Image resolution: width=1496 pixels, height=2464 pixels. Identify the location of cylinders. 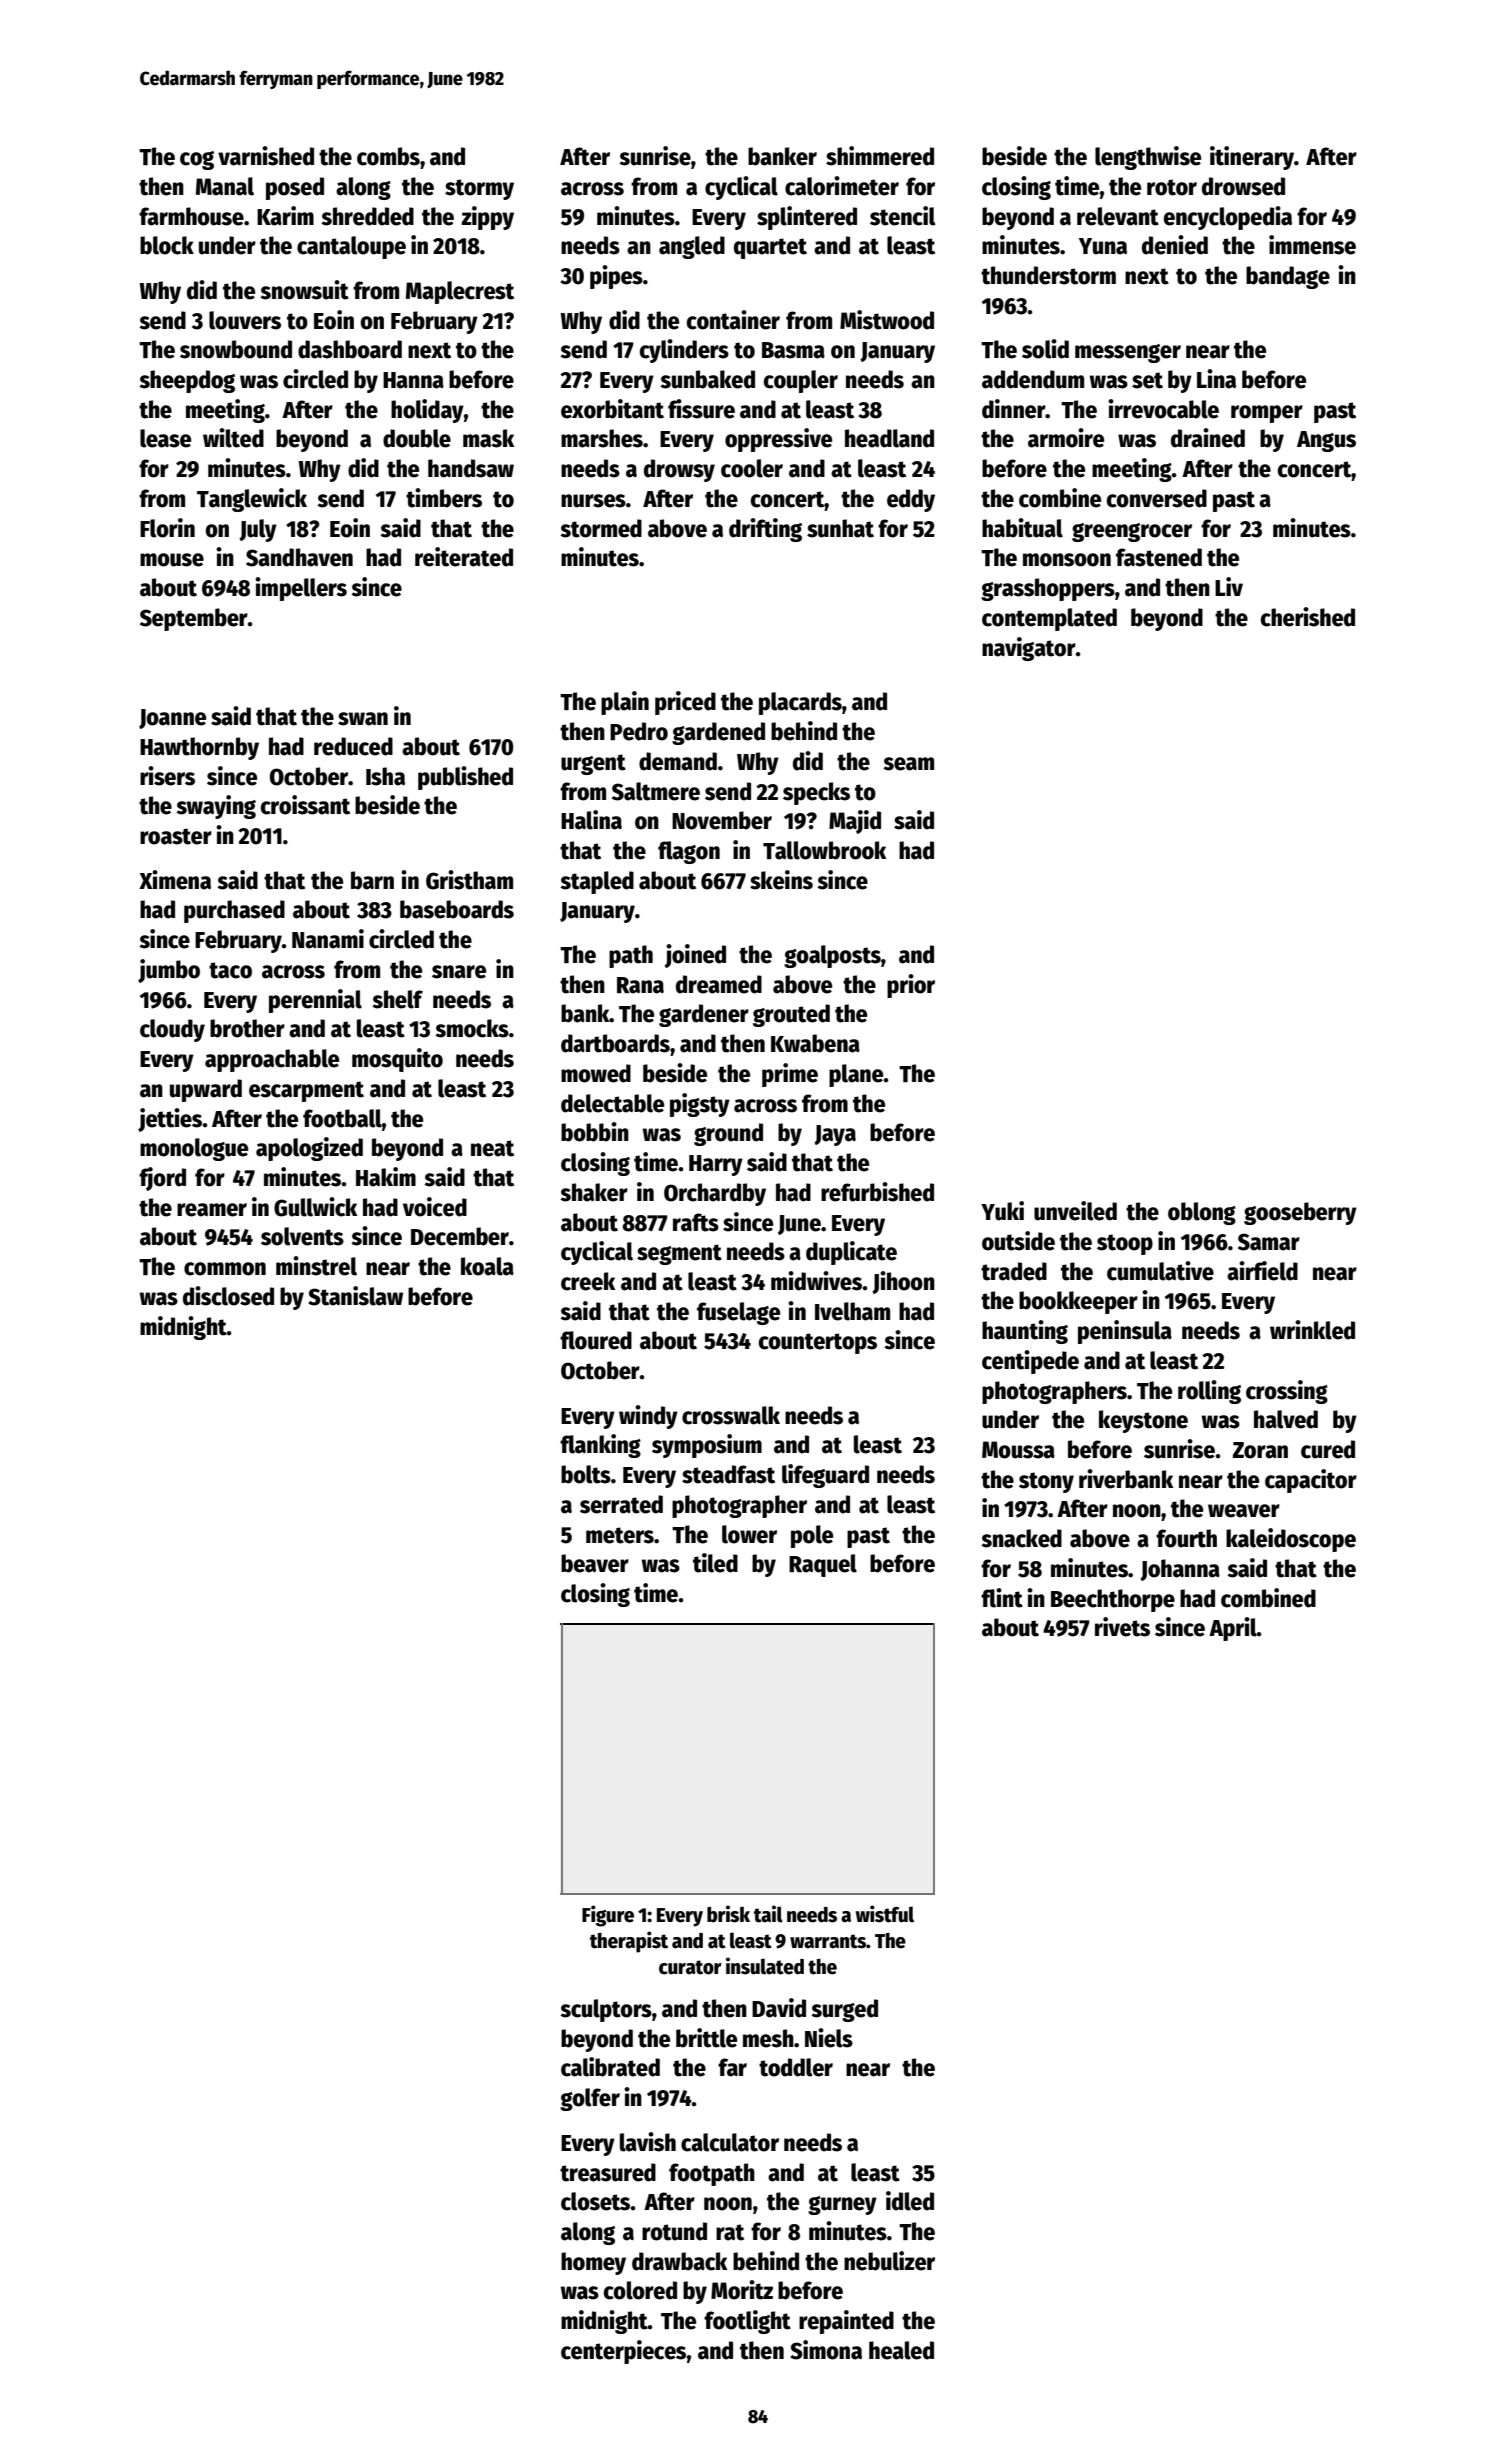
(684, 351).
